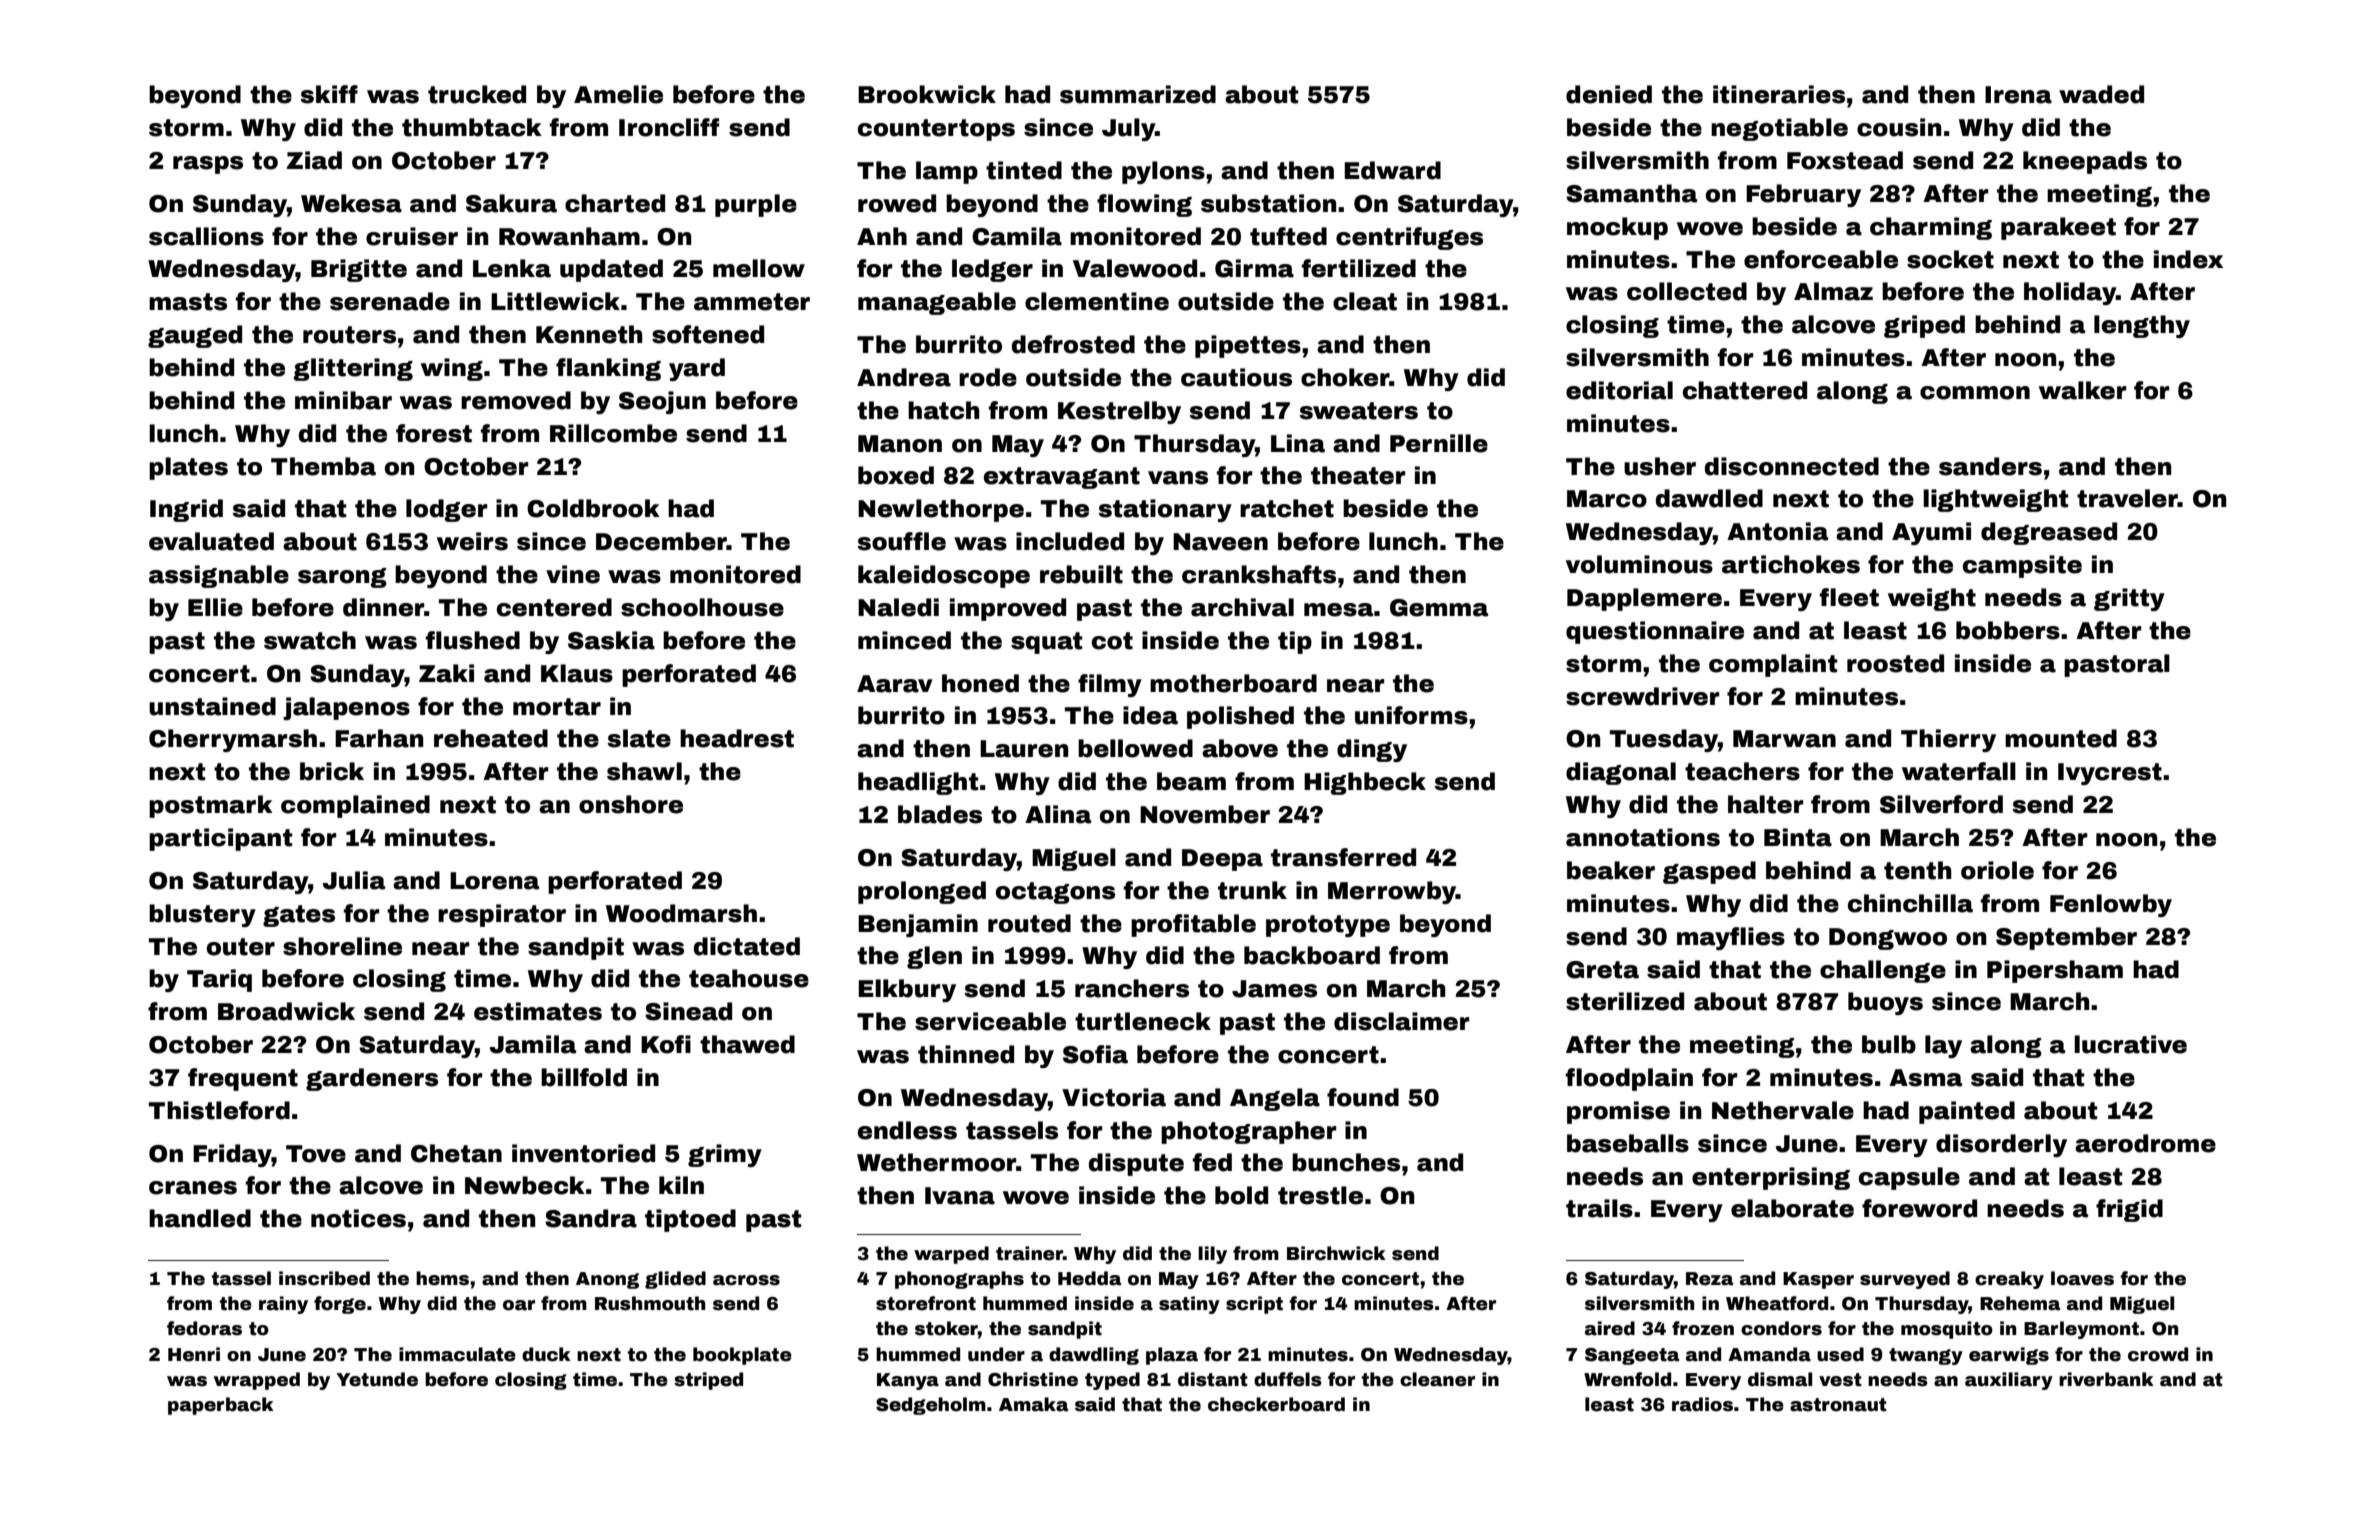  Describe the element at coordinates (243, 1079) in the image. I see `frequent` at that location.
